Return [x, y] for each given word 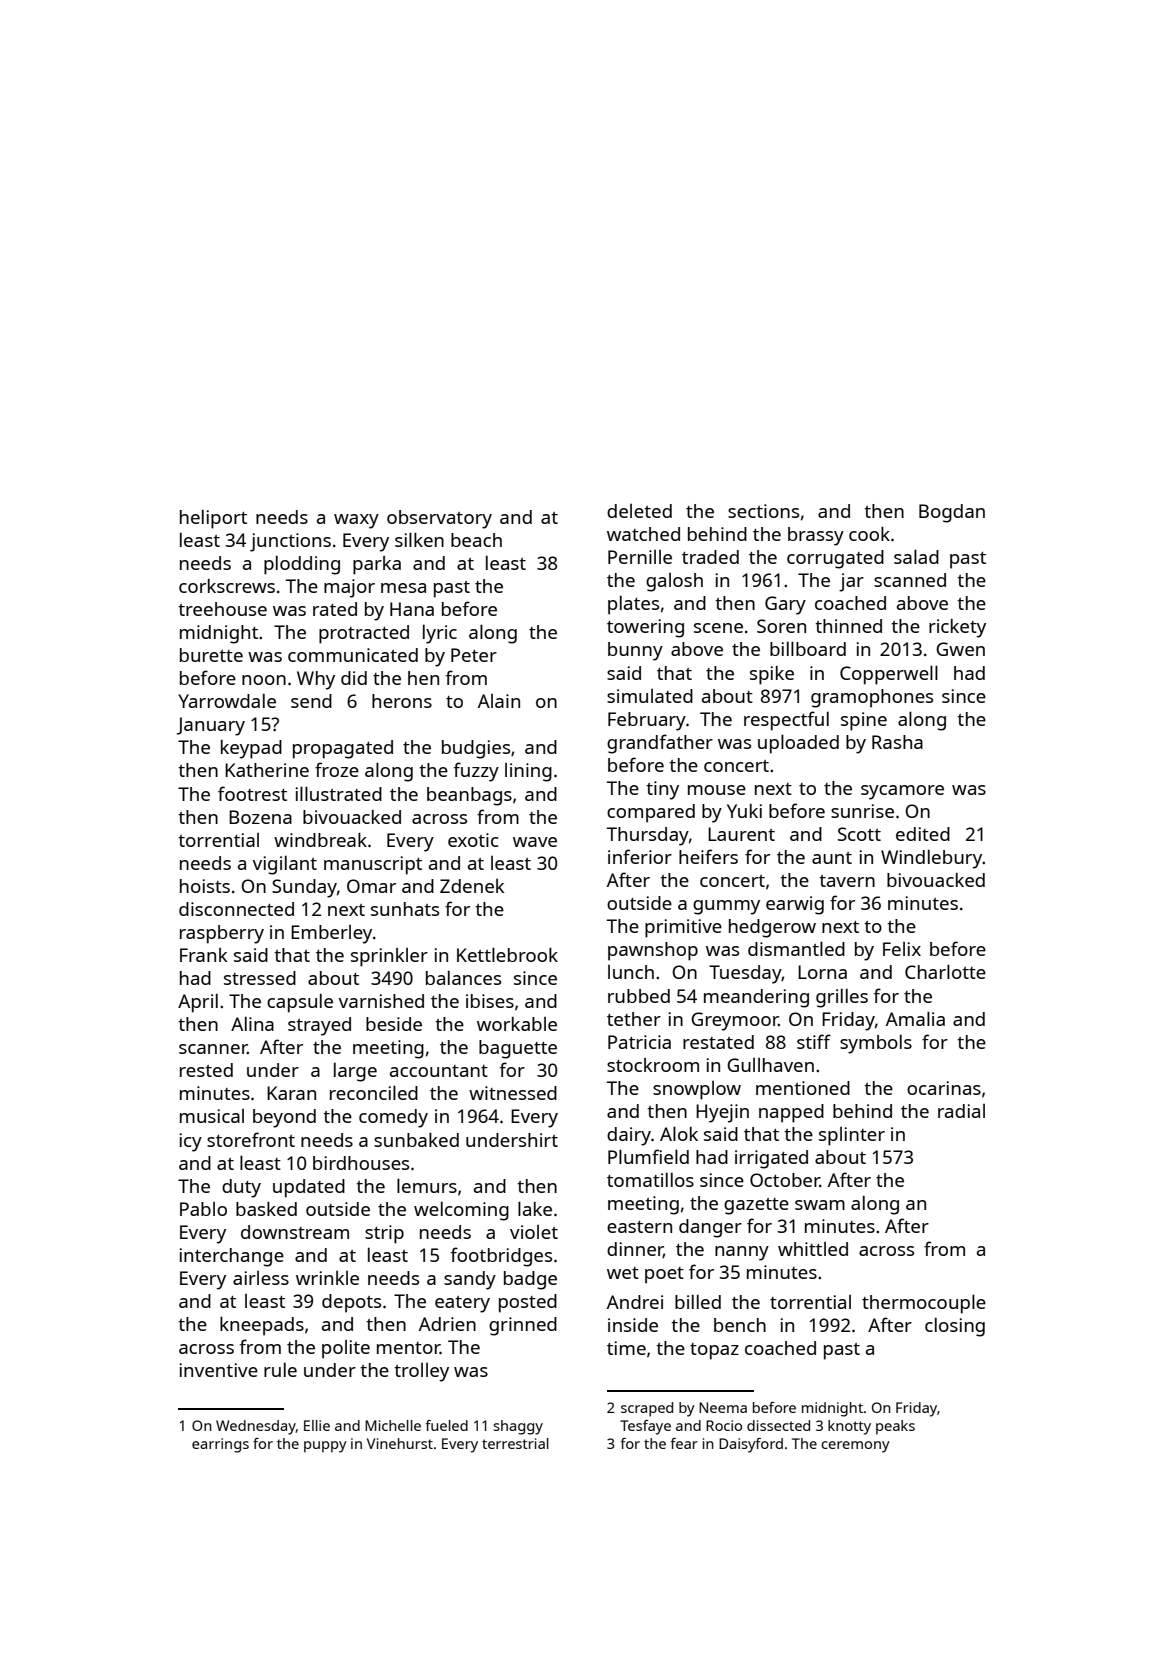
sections [763, 511]
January [211, 726]
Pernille [640, 557]
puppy [325, 1447]
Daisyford [751, 1445]
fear [684, 1443]
